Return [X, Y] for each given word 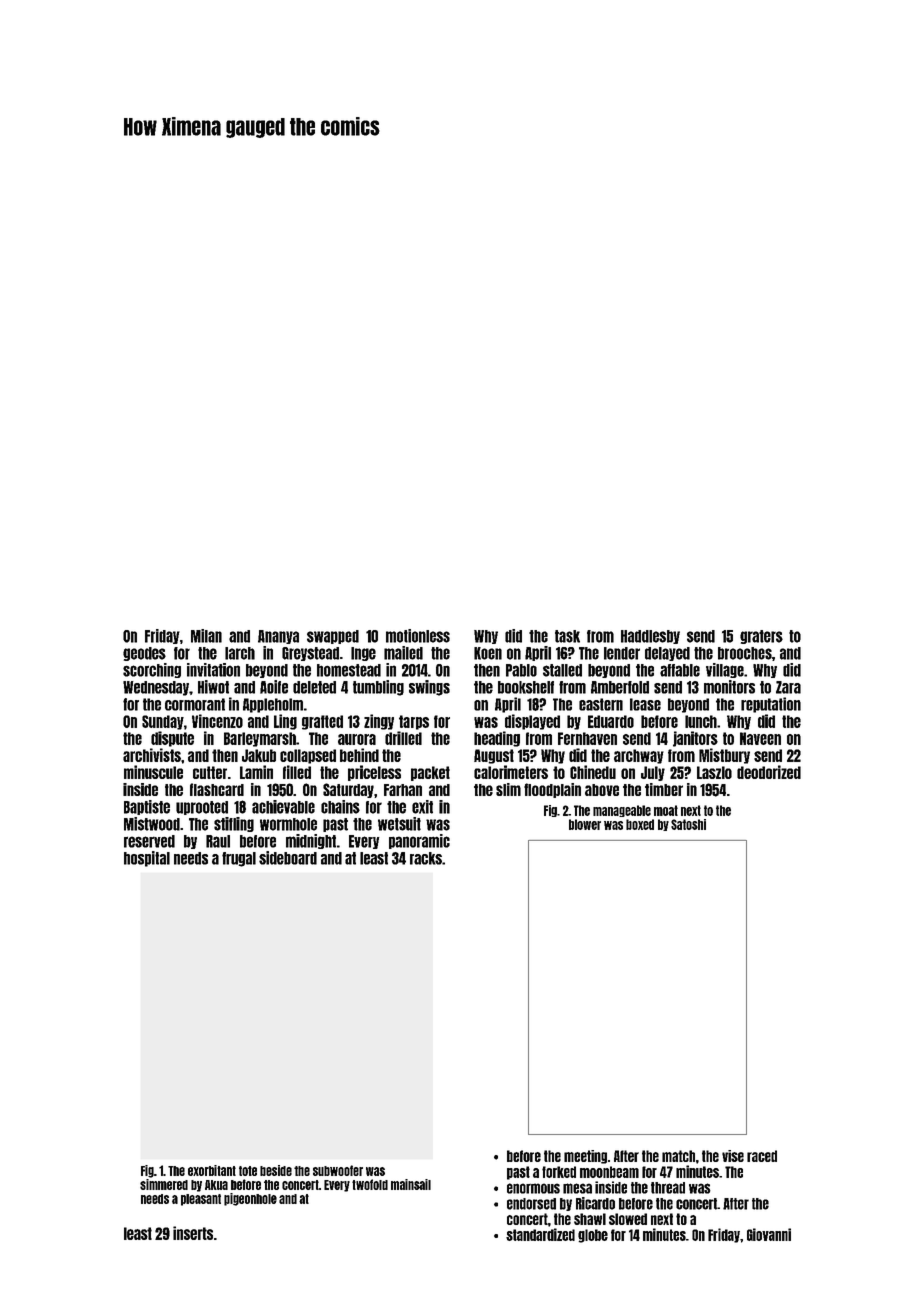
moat [666, 810]
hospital [147, 859]
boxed [640, 824]
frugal [239, 859]
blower [585, 824]
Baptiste [147, 807]
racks [426, 858]
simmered [164, 1184]
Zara [788, 687]
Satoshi [688, 824]
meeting [585, 1157]
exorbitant [212, 1170]
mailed [403, 653]
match [678, 1156]
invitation [213, 670]
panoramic [419, 841]
